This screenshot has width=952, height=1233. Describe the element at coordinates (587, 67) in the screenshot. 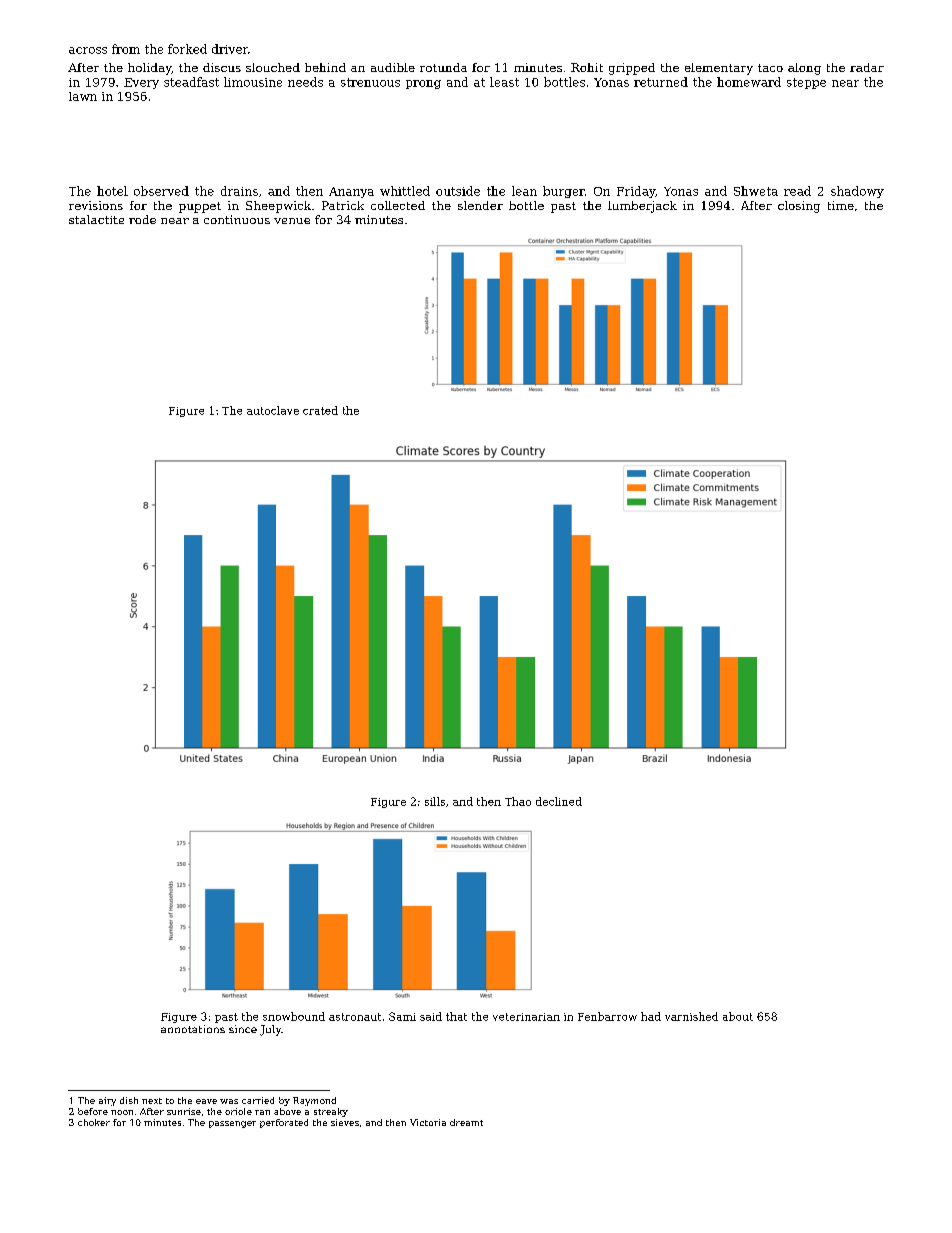

I see `Rohit` at that location.
